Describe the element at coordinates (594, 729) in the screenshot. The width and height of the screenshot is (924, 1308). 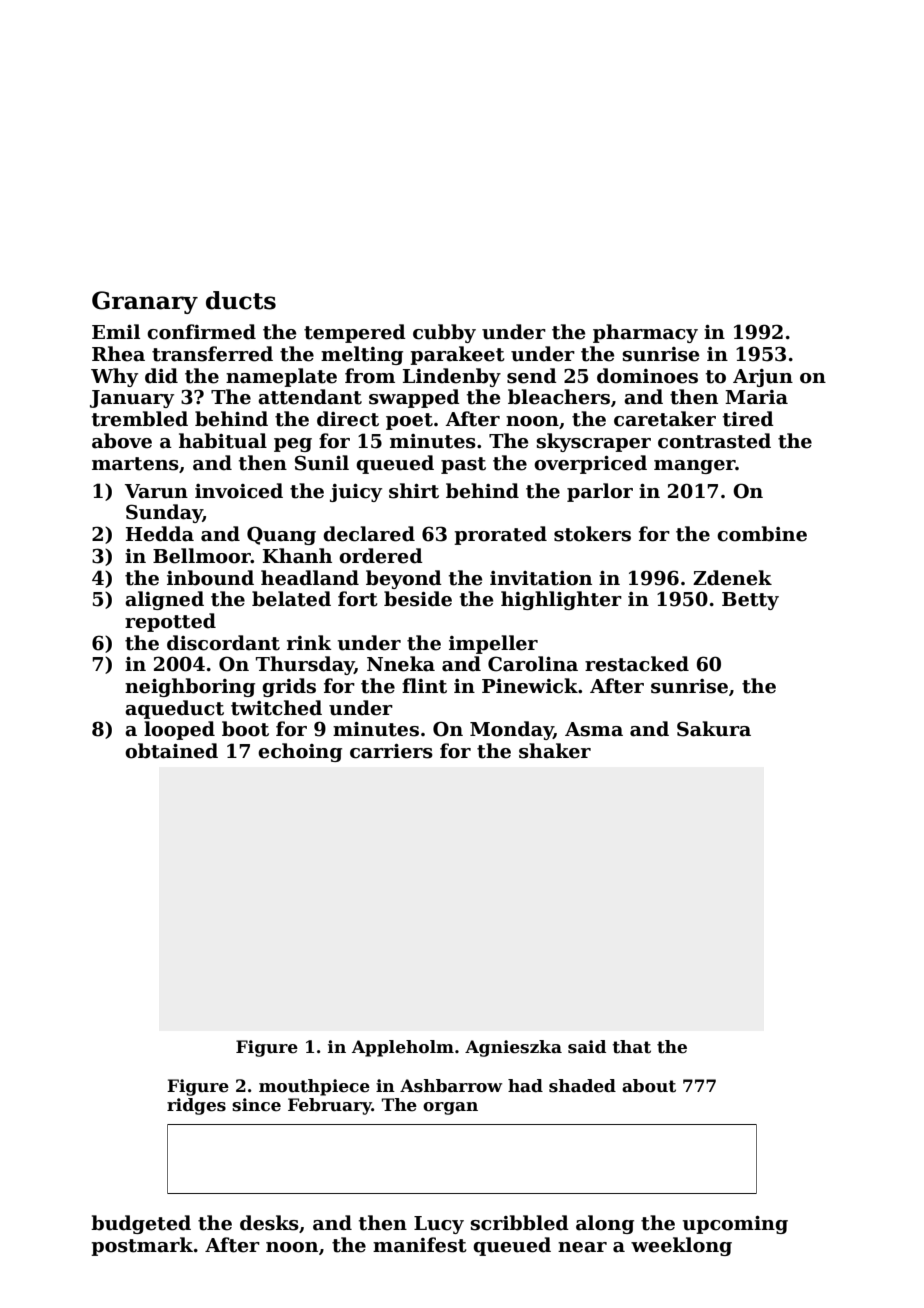
I see `Asma` at that location.
